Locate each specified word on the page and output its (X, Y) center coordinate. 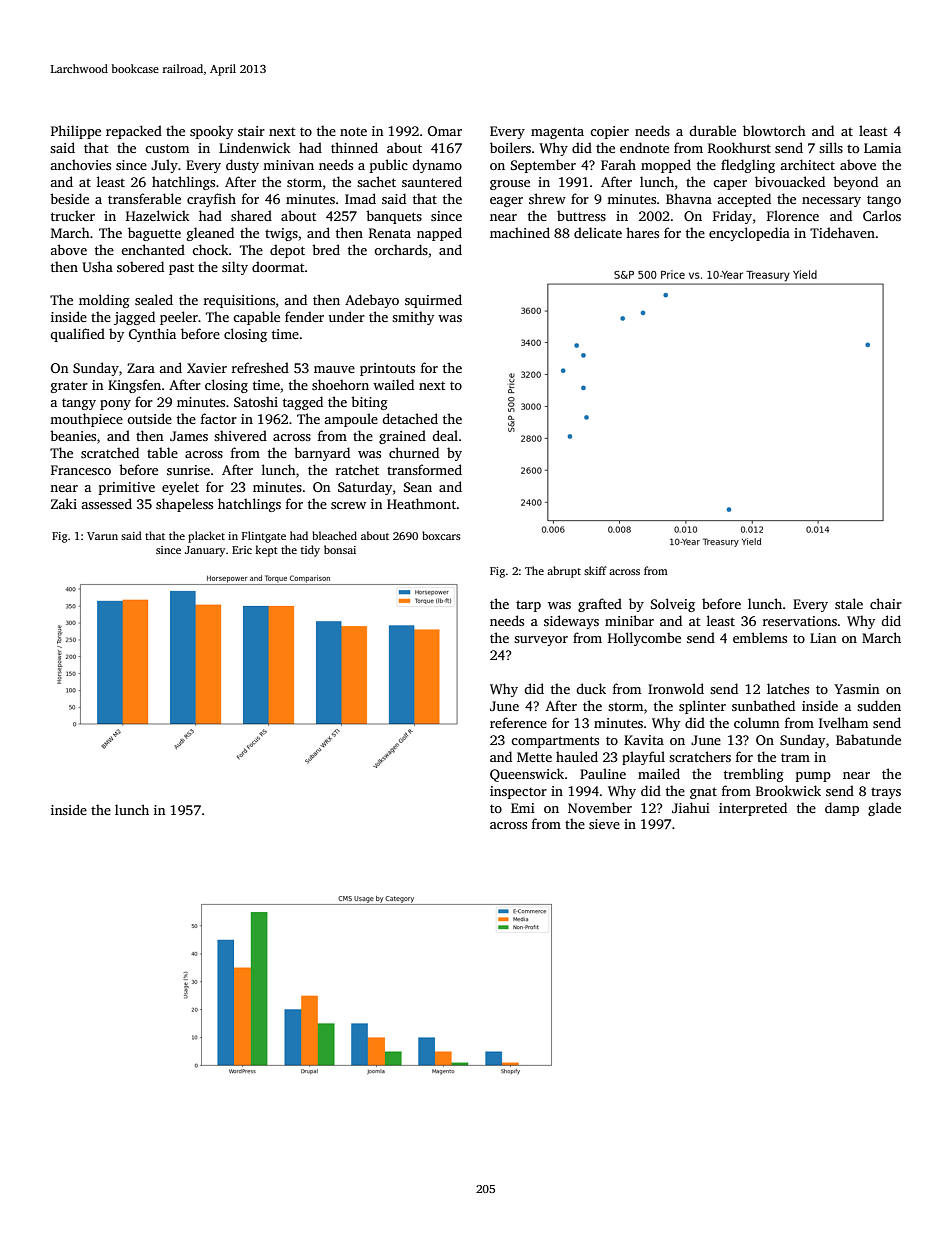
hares (642, 232)
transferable (144, 198)
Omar (445, 131)
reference (518, 722)
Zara (141, 368)
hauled (577, 756)
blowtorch (774, 130)
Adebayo (372, 301)
